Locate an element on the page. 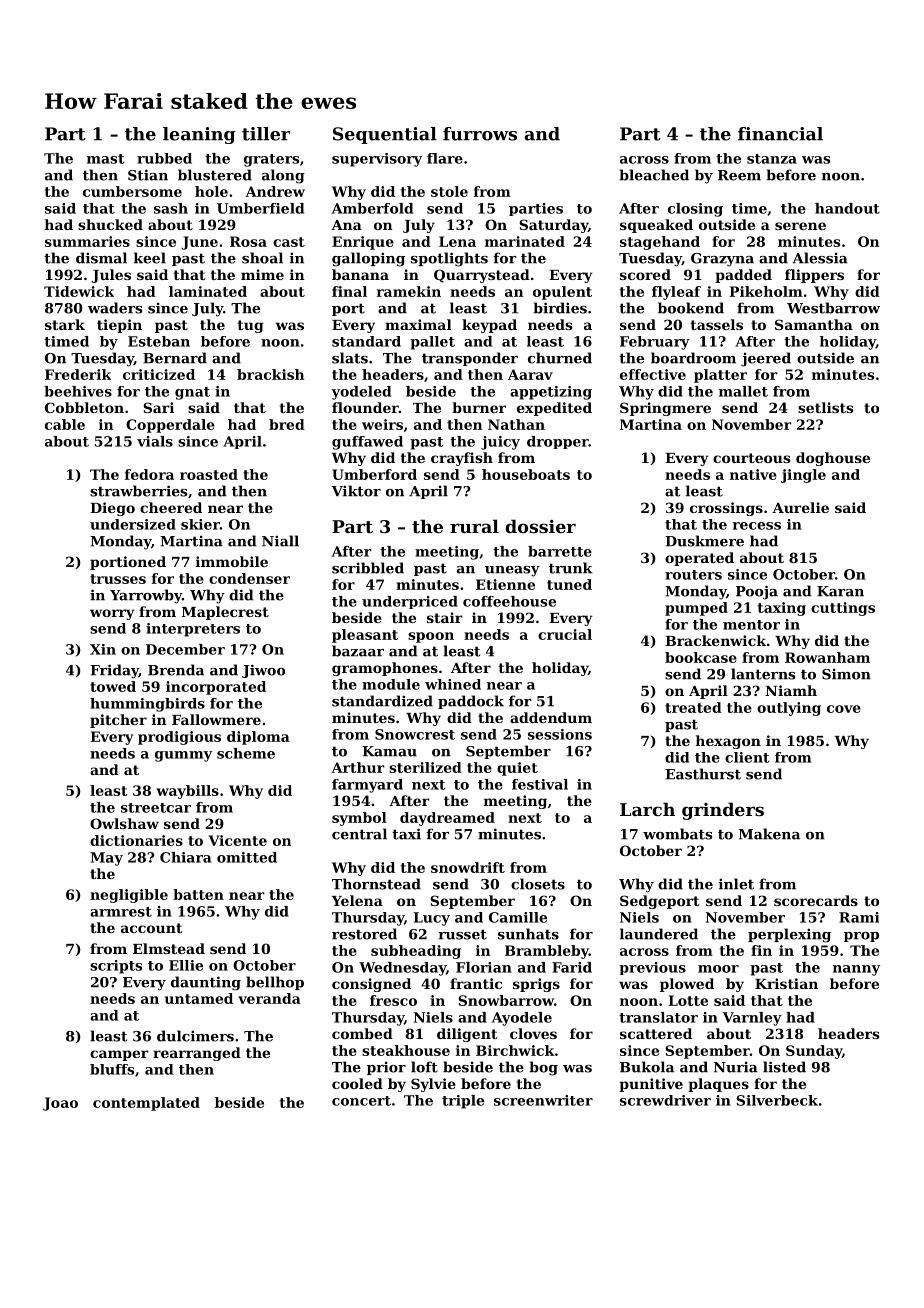 This image has width=924, height=1308. stagehand is located at coordinates (660, 243).
